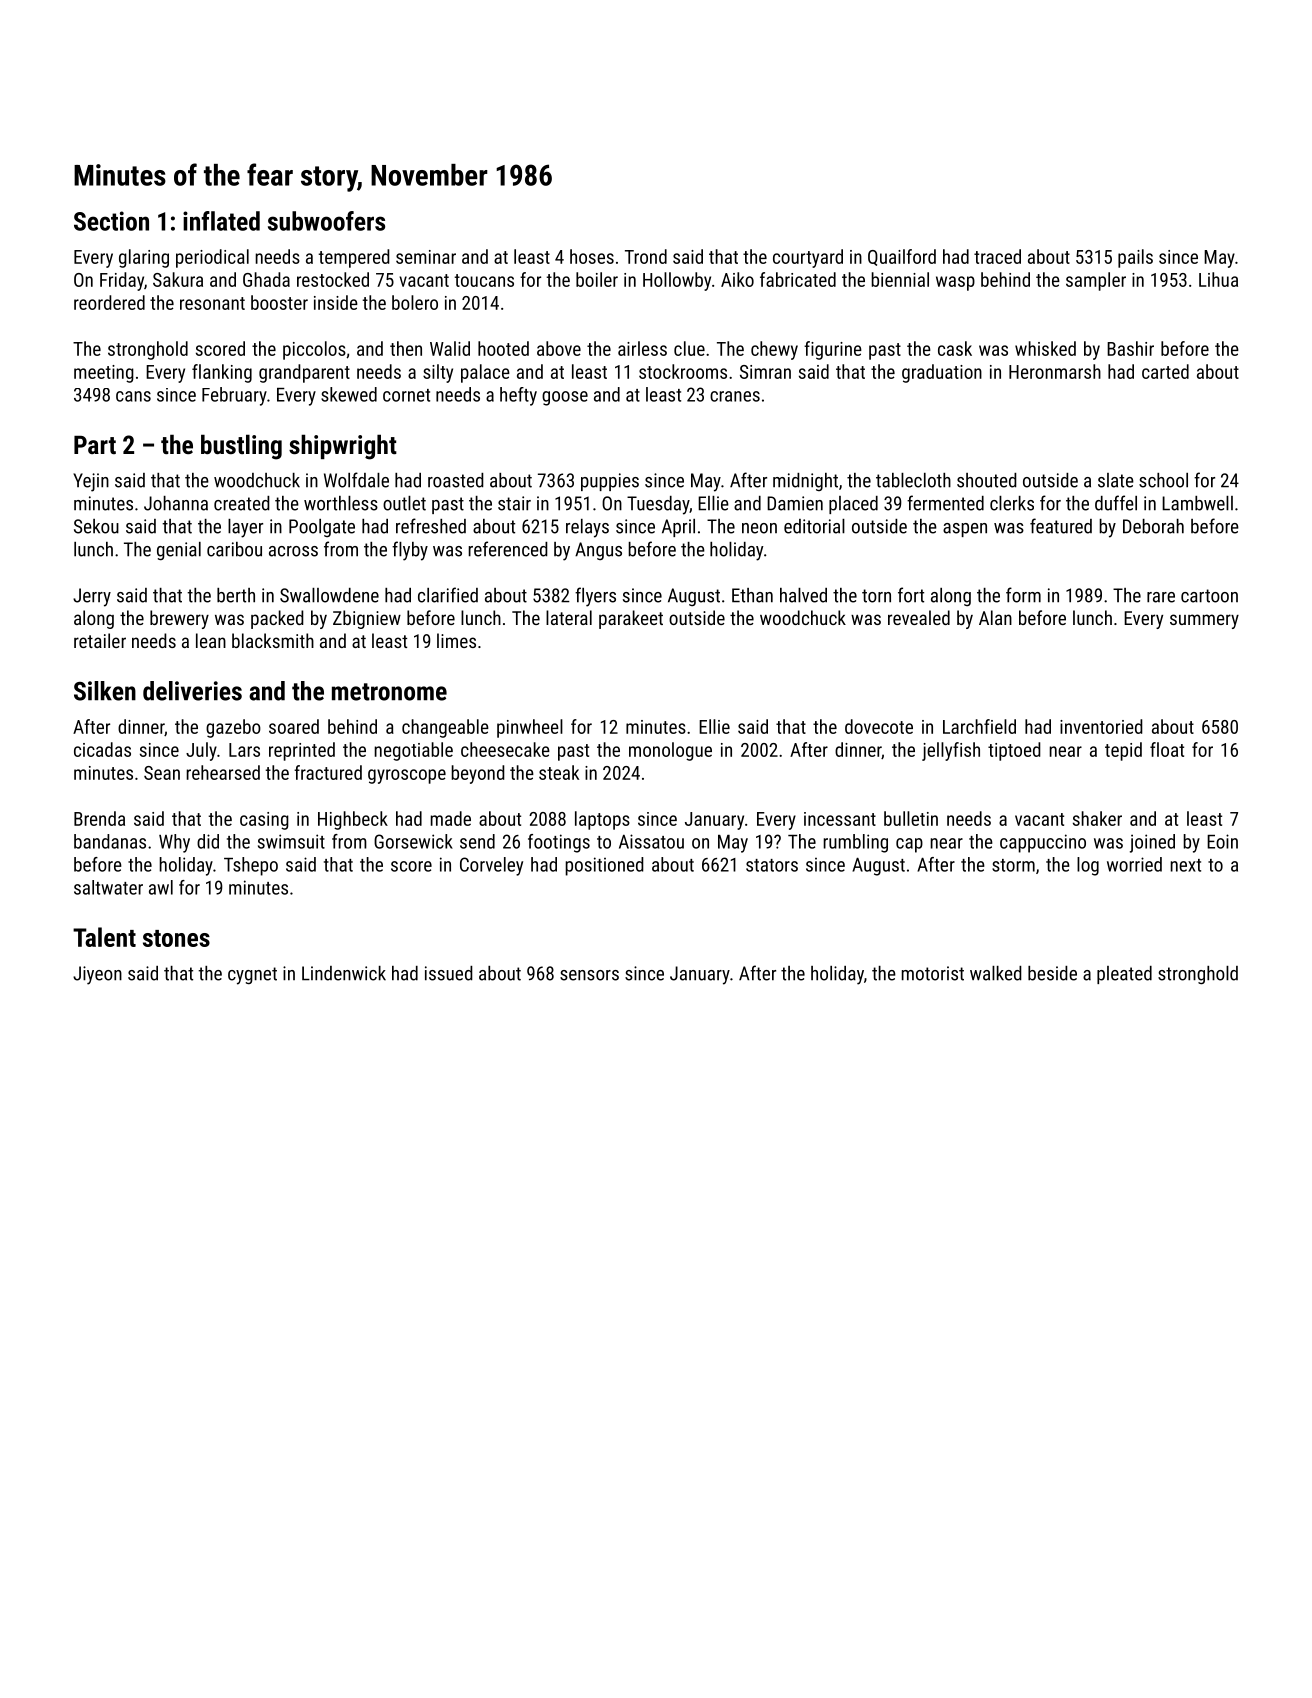  What do you see at coordinates (104, 374) in the screenshot?
I see `meeting` at bounding box center [104, 374].
